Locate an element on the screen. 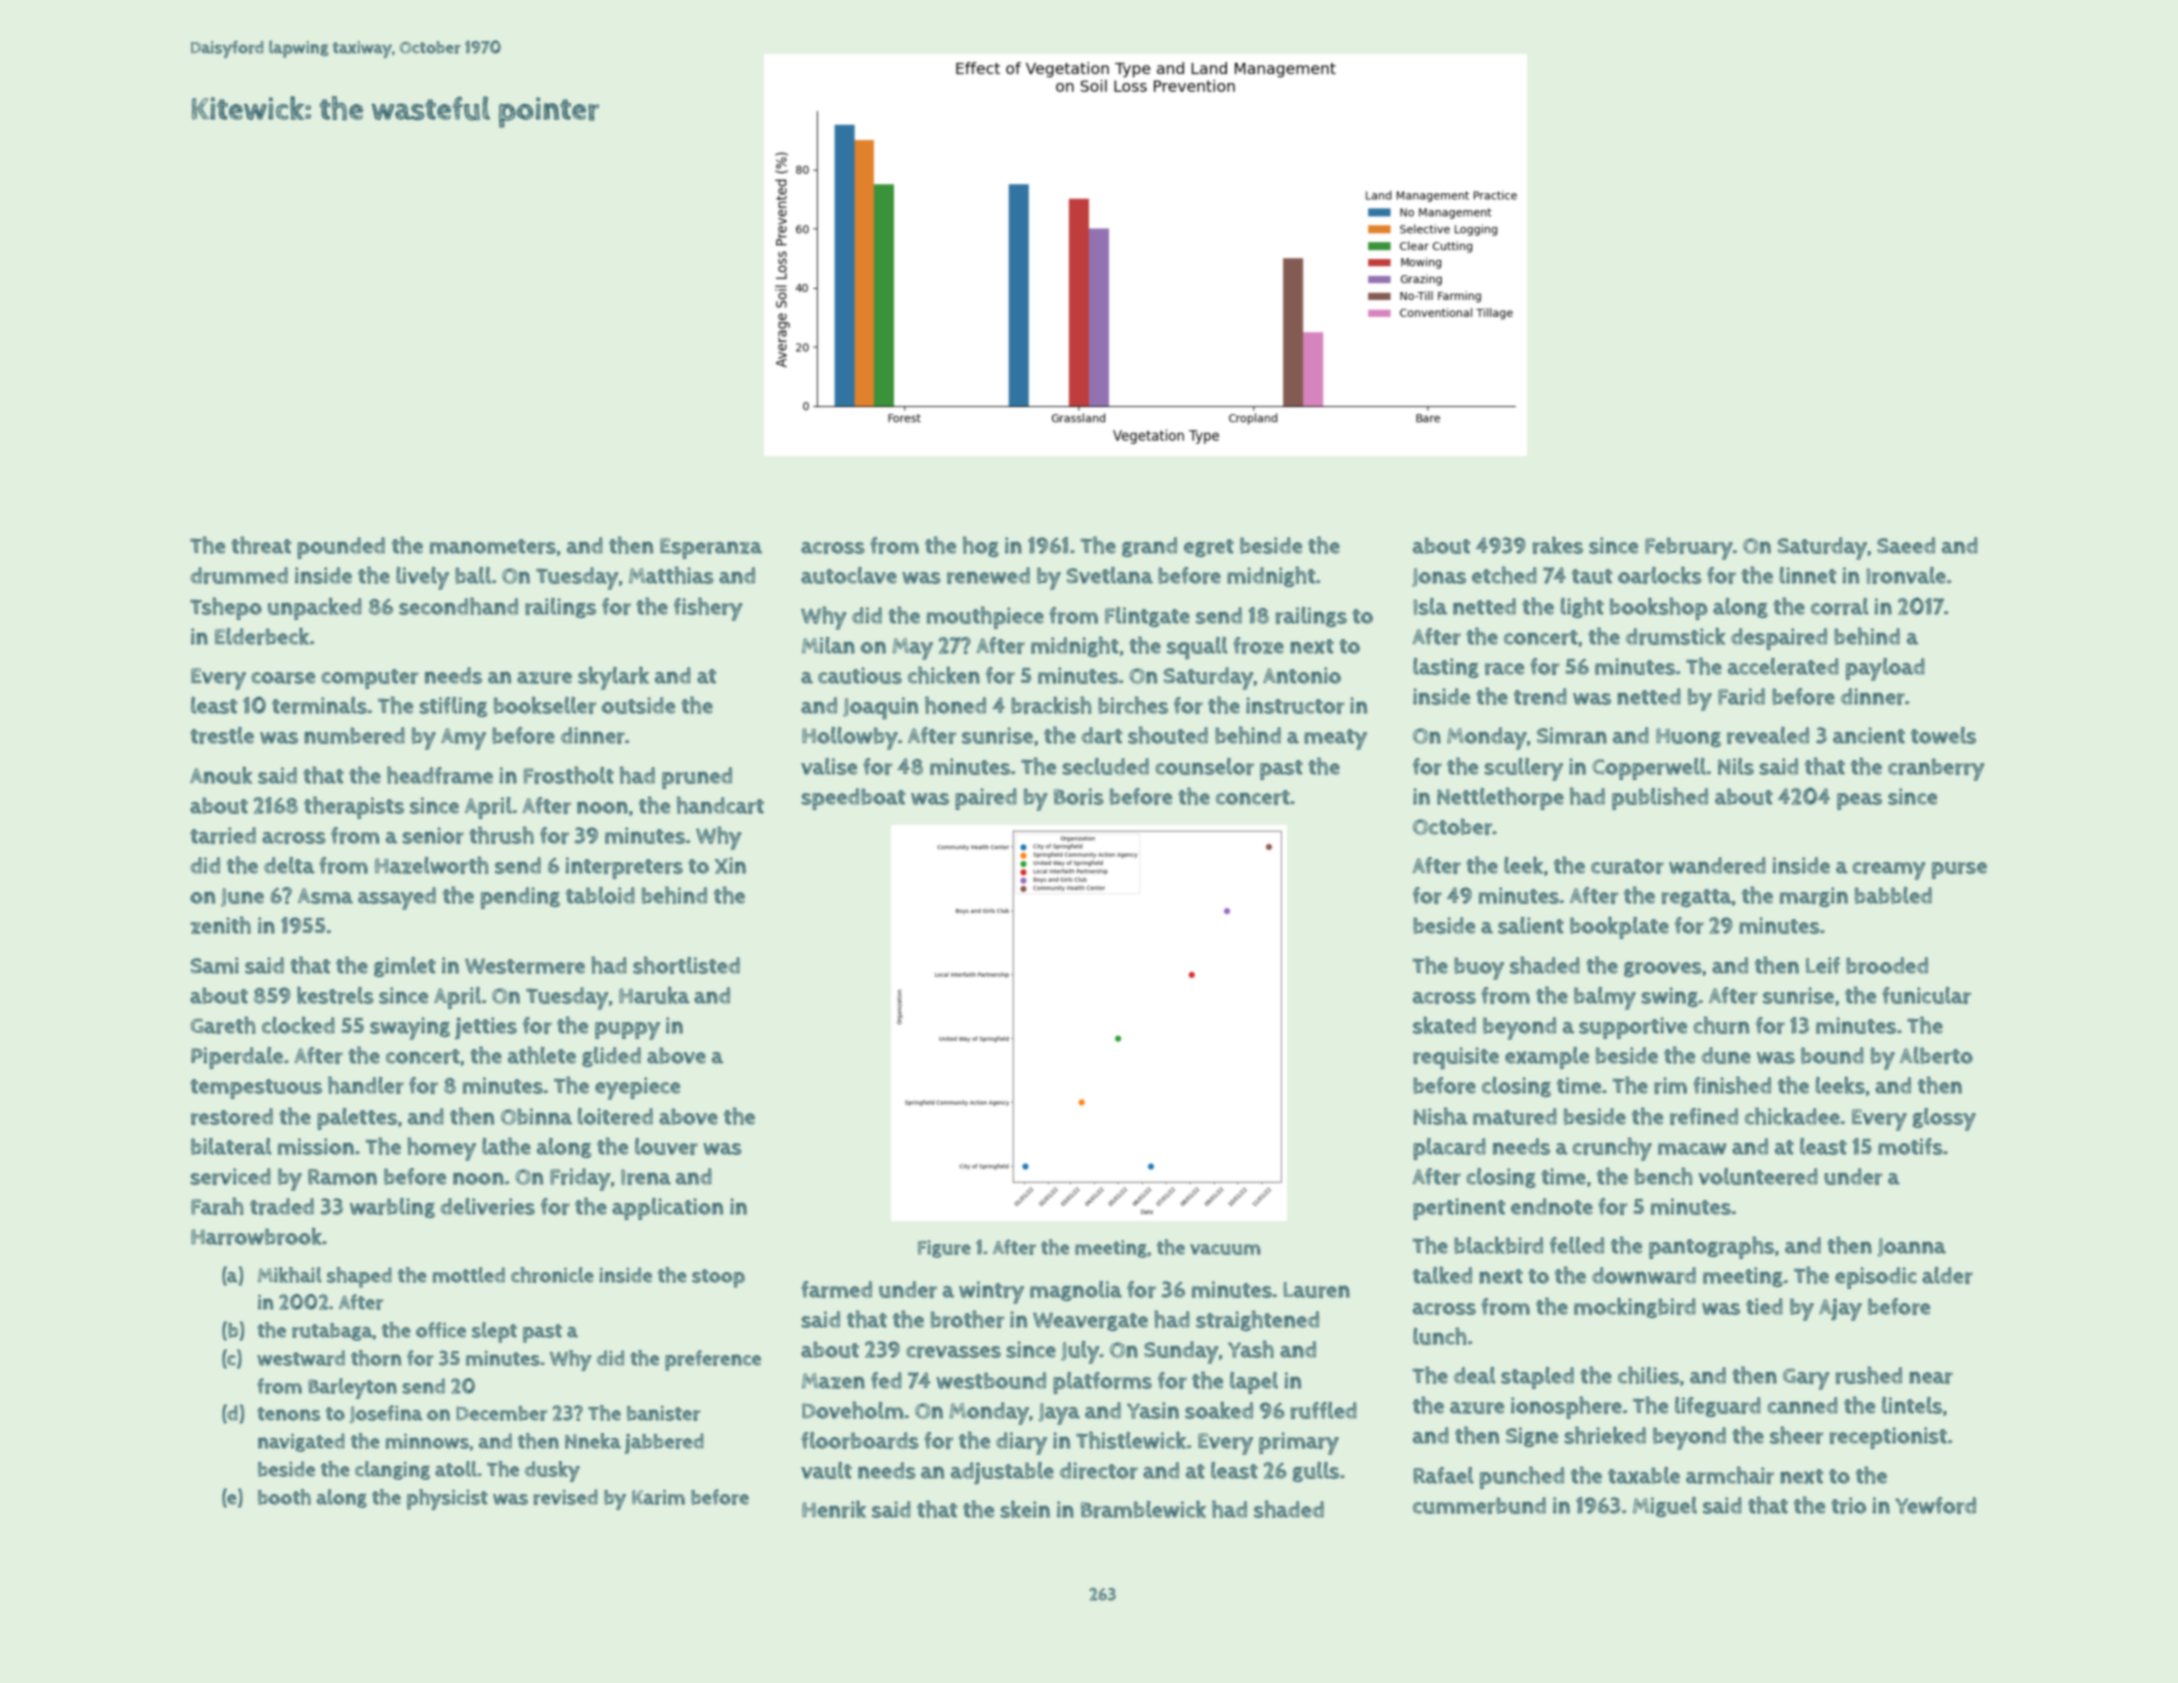 The width and height of the screenshot is (2178, 1683). felled is located at coordinates (1577, 1245).
